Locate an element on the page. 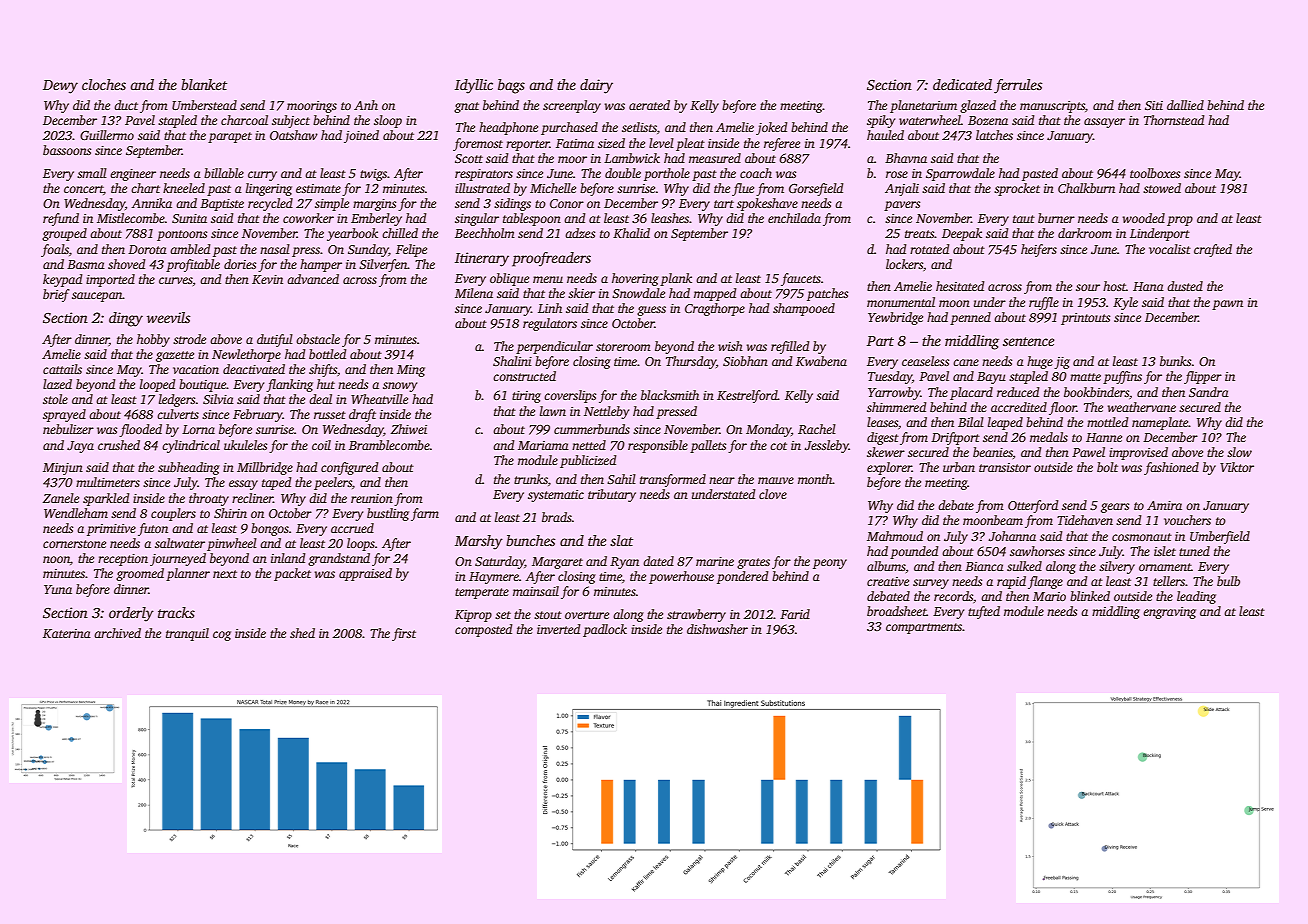 This image has width=1308, height=924. Mariama is located at coordinates (543, 445).
